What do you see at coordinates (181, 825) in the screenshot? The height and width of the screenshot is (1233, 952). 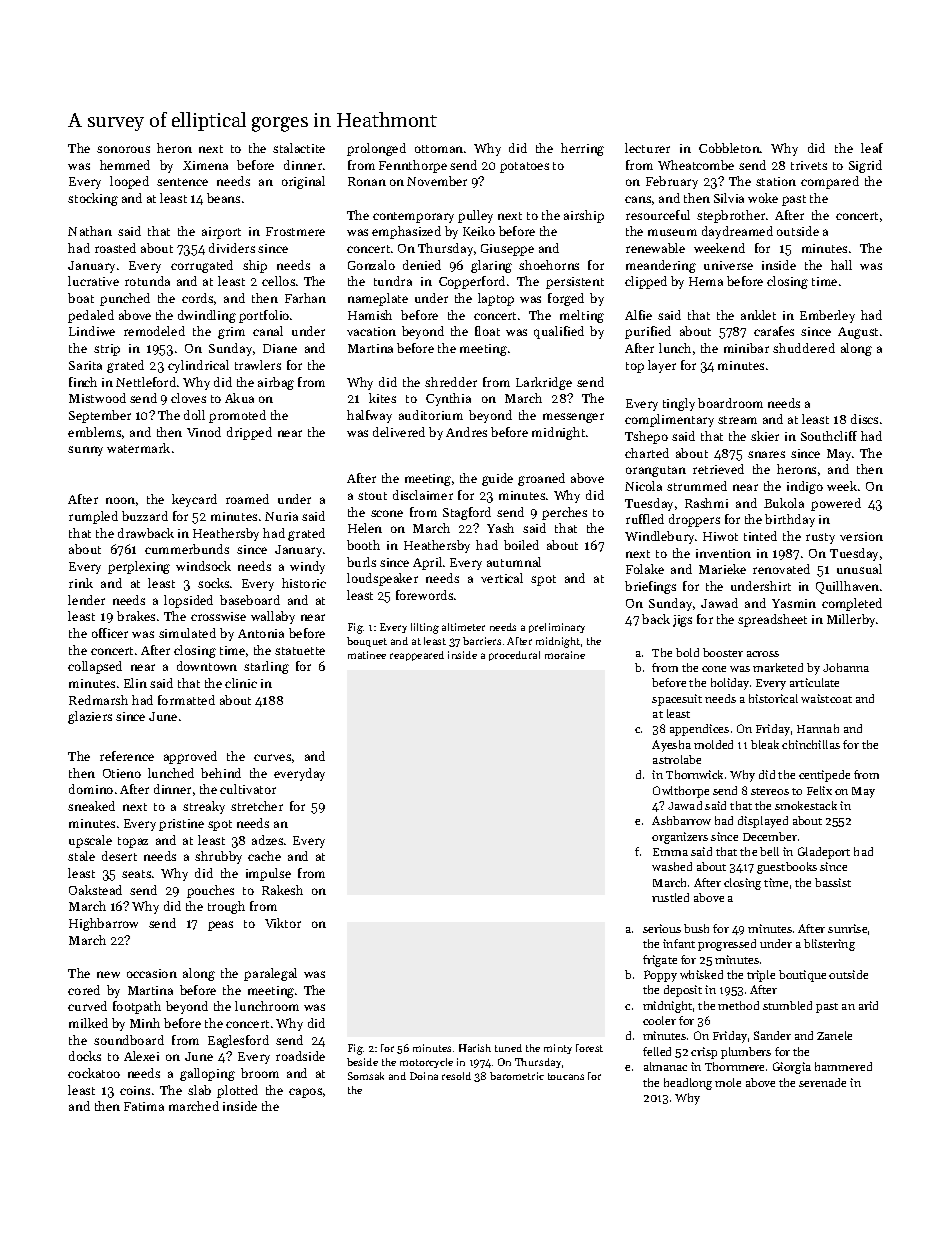 I see `pristine` at bounding box center [181, 825].
